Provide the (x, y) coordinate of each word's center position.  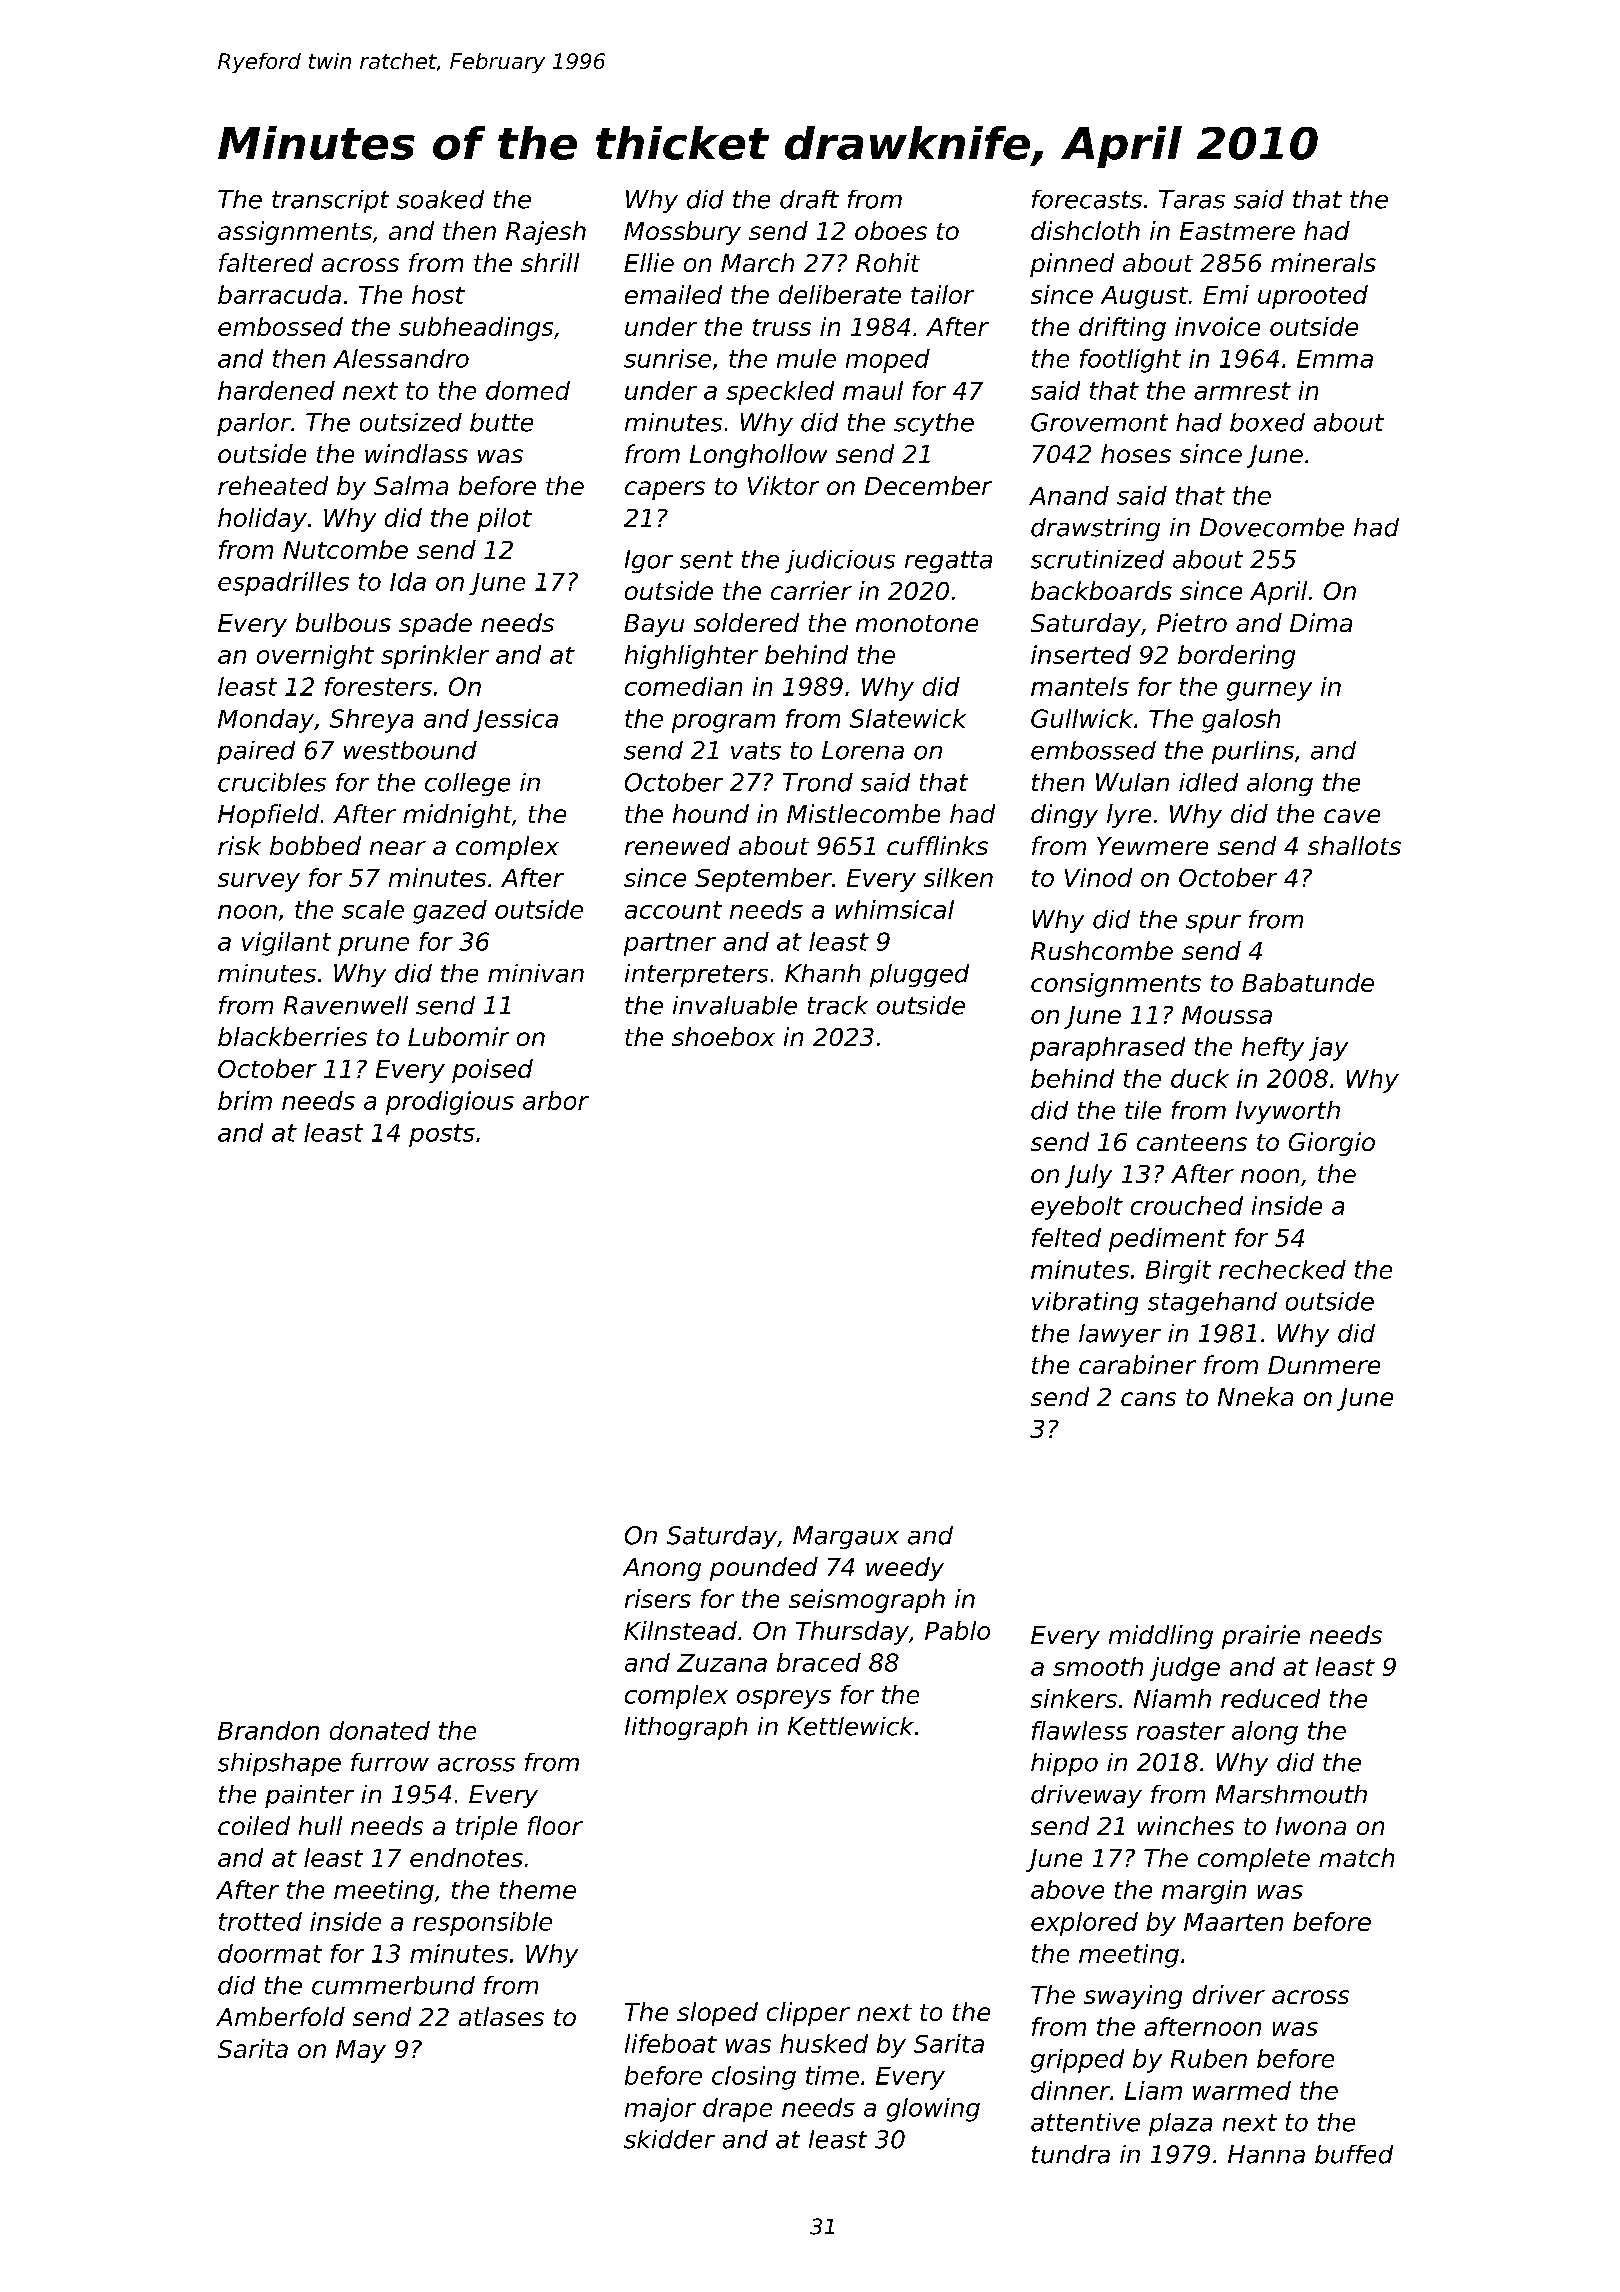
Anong (662, 1569)
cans (1148, 1399)
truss (782, 327)
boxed (1267, 422)
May (361, 2051)
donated (380, 1730)
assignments (295, 233)
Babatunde (1308, 982)
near (398, 848)
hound (711, 813)
